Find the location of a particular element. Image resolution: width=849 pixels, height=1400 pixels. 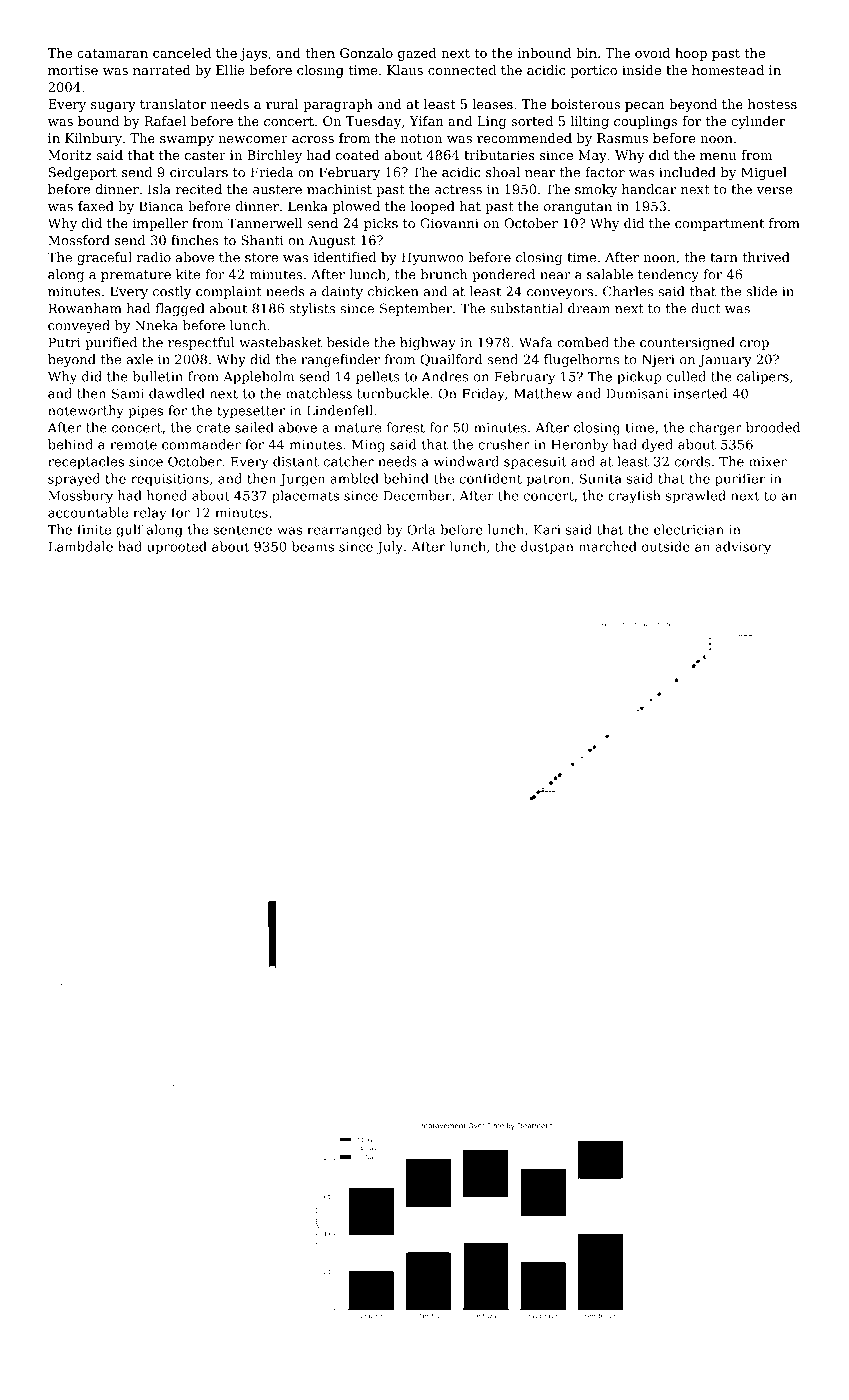

included is located at coordinates (687, 172).
